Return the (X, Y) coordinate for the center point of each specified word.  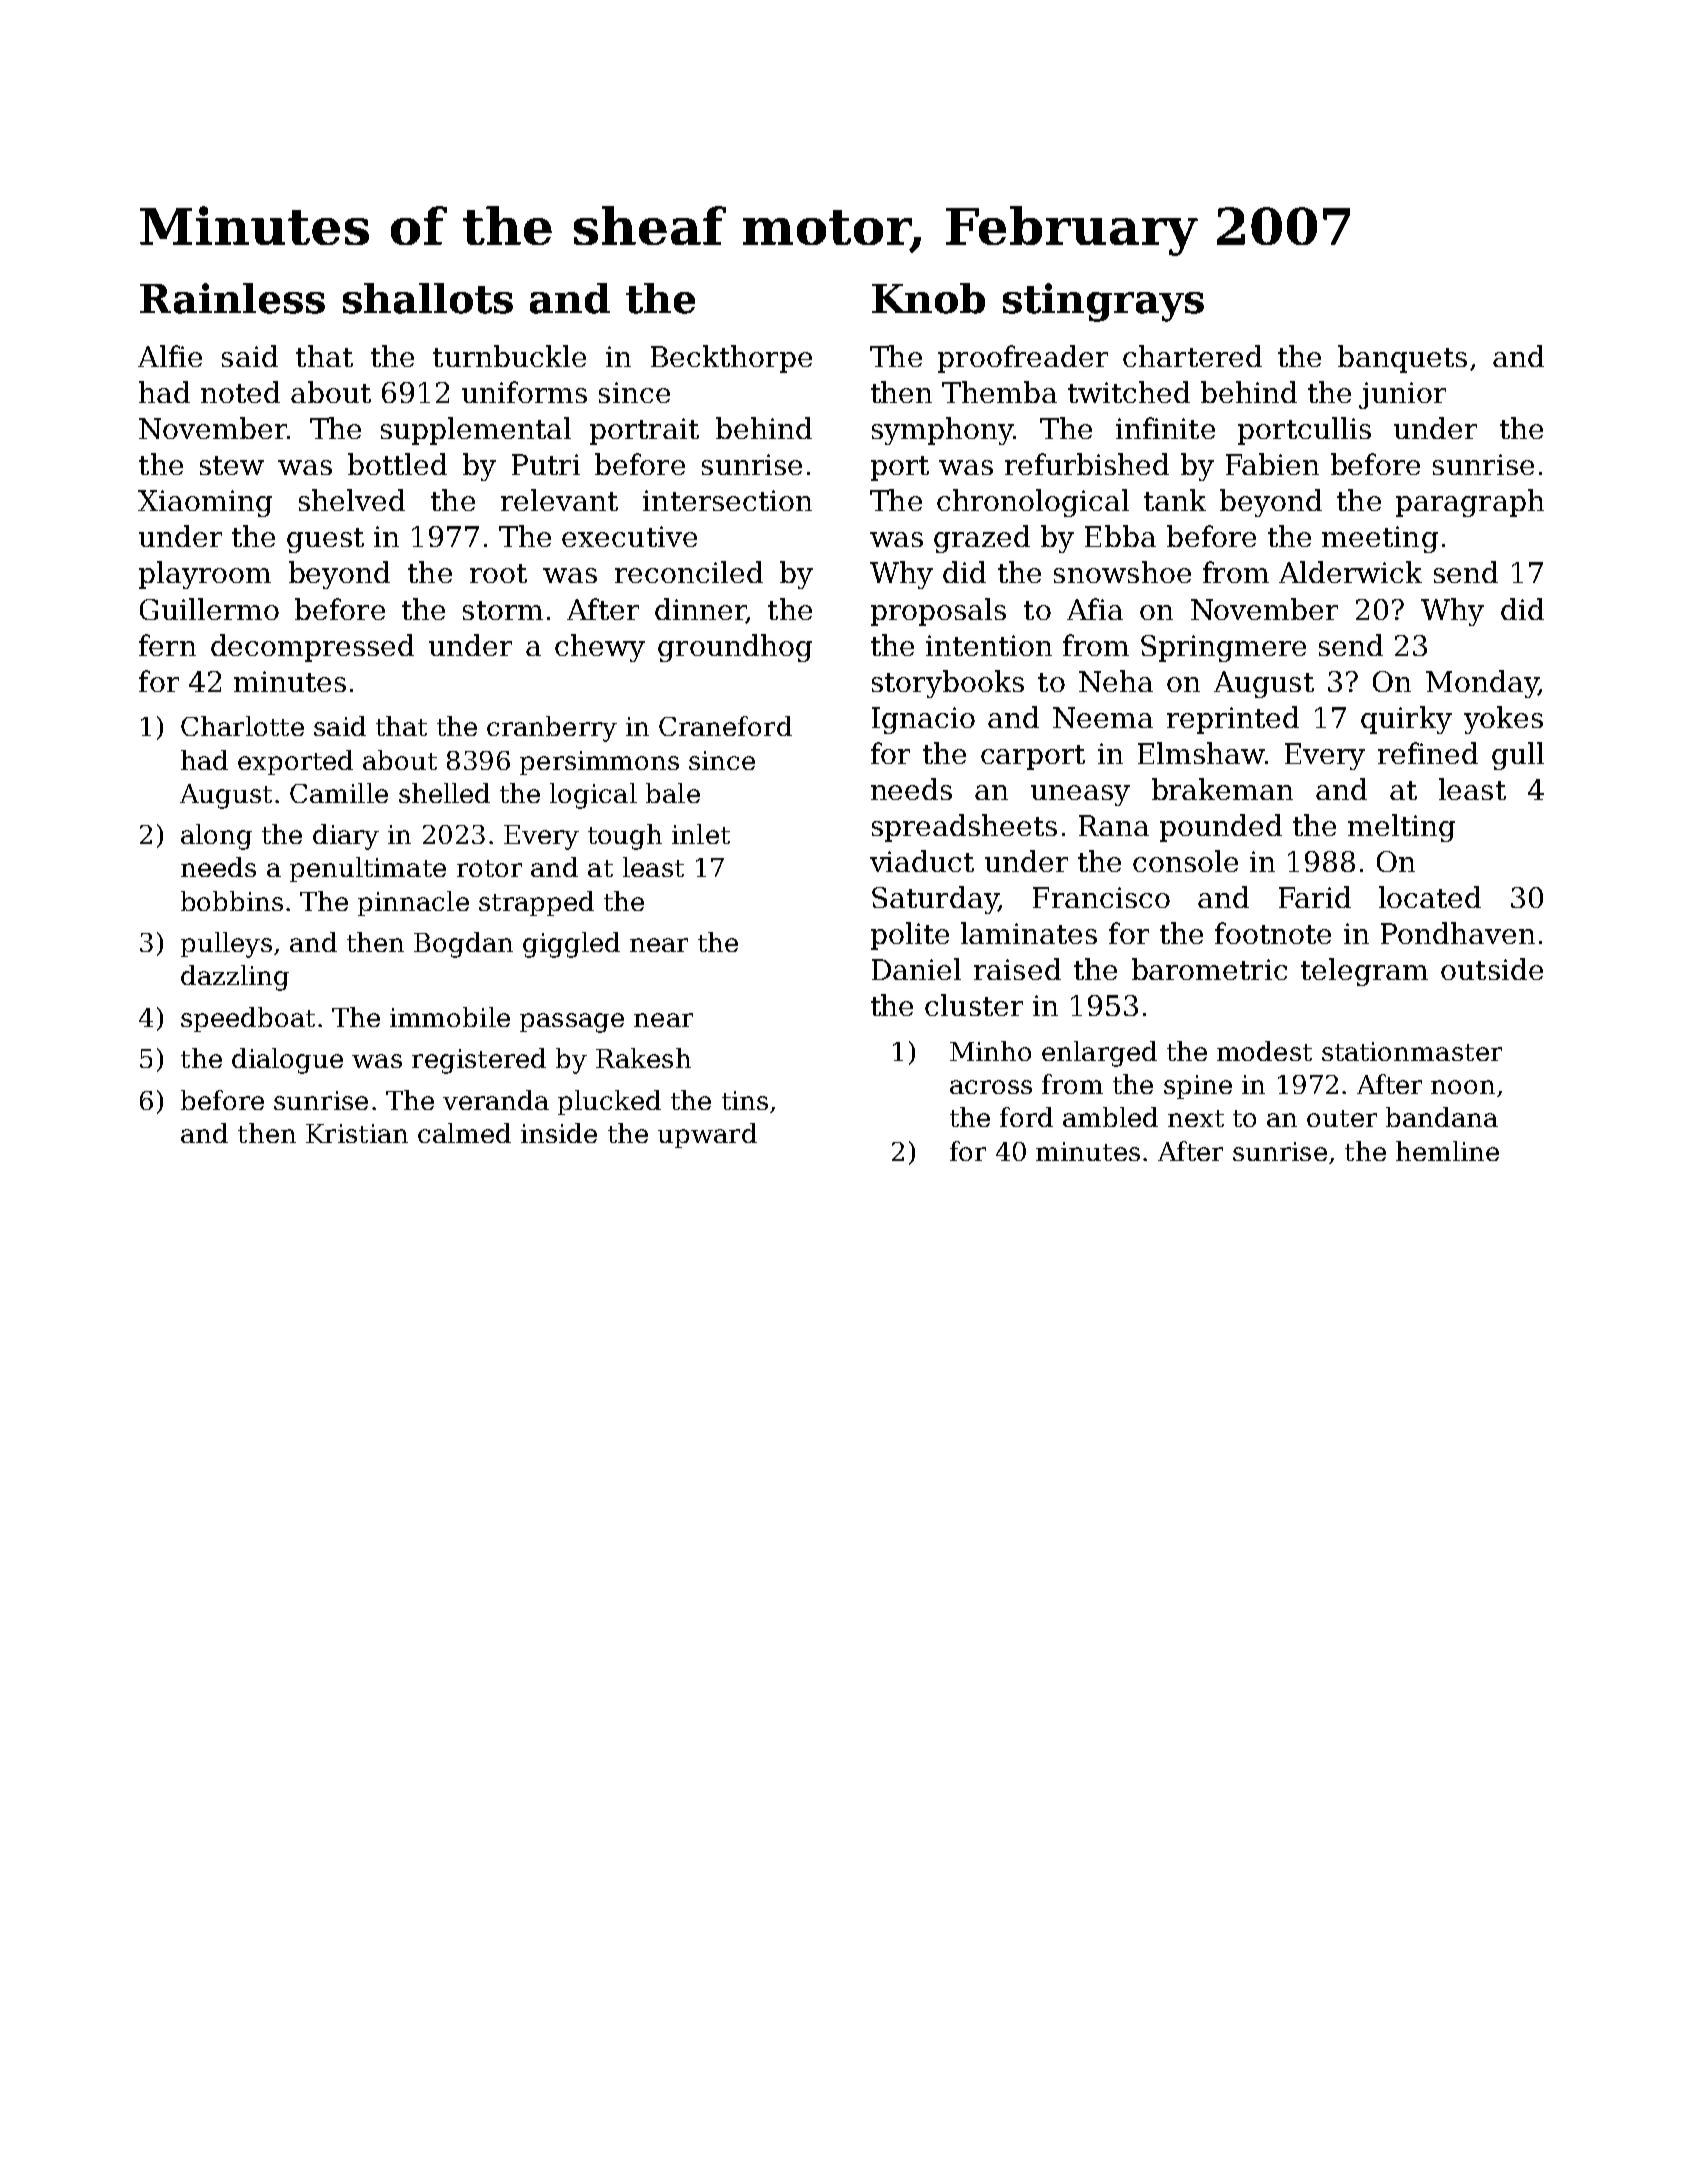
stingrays (1103, 302)
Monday (1482, 684)
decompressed (312, 648)
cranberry (552, 729)
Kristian (357, 1133)
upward (707, 1135)
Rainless (232, 298)
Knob (928, 298)
